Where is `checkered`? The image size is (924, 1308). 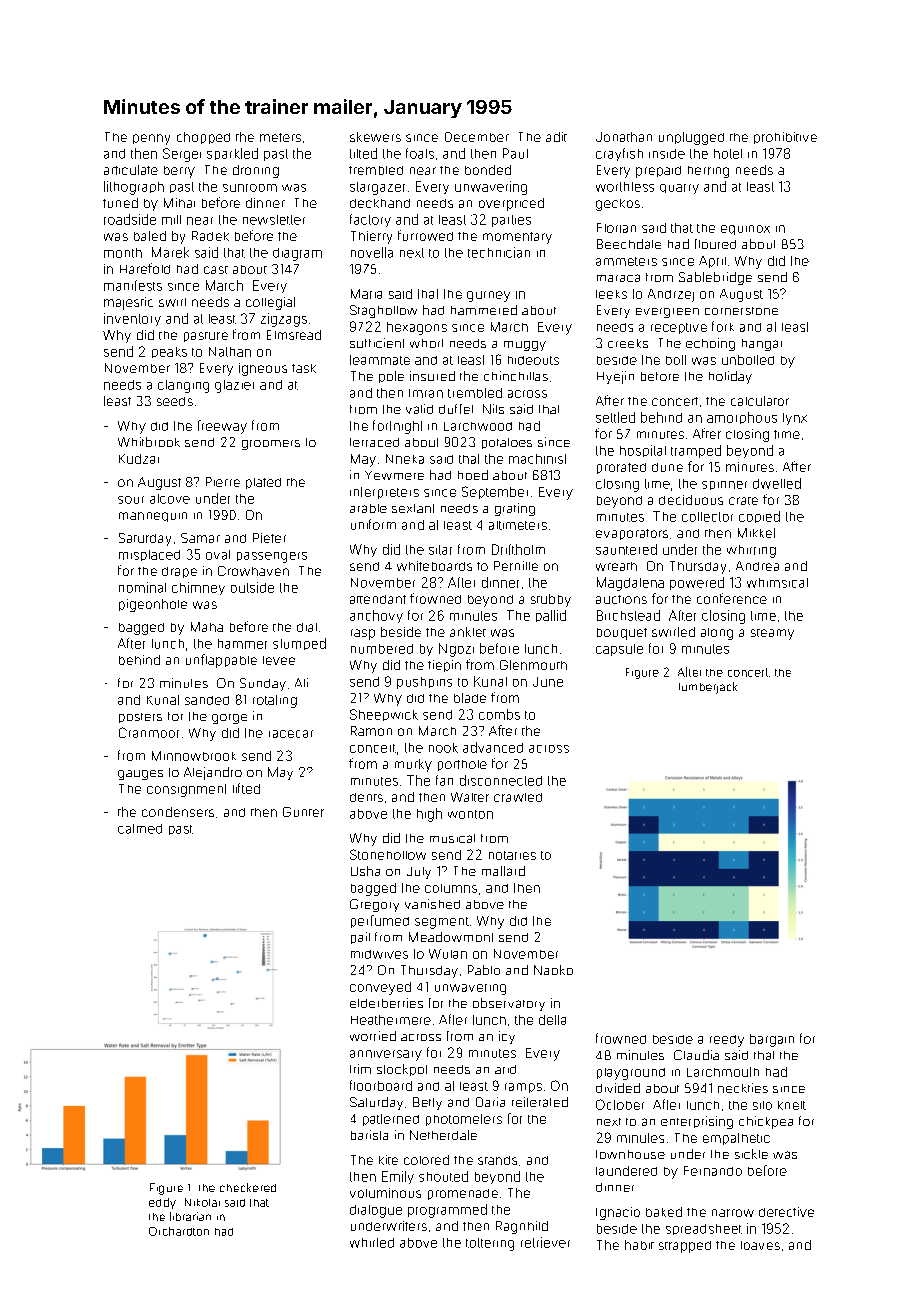
checkered is located at coordinates (248, 1187).
